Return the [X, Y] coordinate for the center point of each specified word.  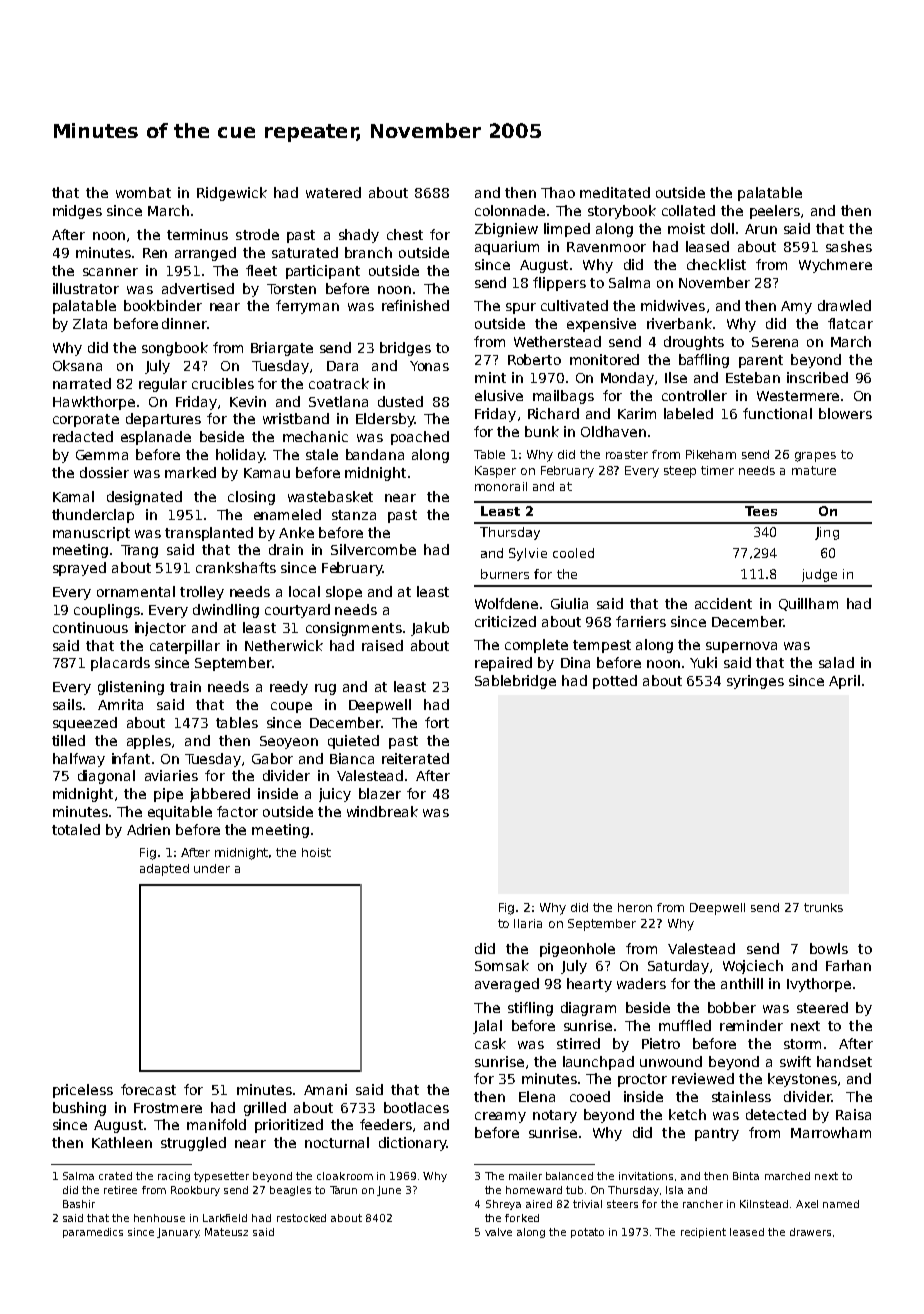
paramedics [93, 1233]
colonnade [510, 210]
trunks [823, 907]
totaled [76, 829]
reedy [289, 688]
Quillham [808, 604]
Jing [827, 533]
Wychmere [835, 266]
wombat [143, 192]
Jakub [430, 629]
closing [251, 498]
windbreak [382, 811]
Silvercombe [373, 549]
